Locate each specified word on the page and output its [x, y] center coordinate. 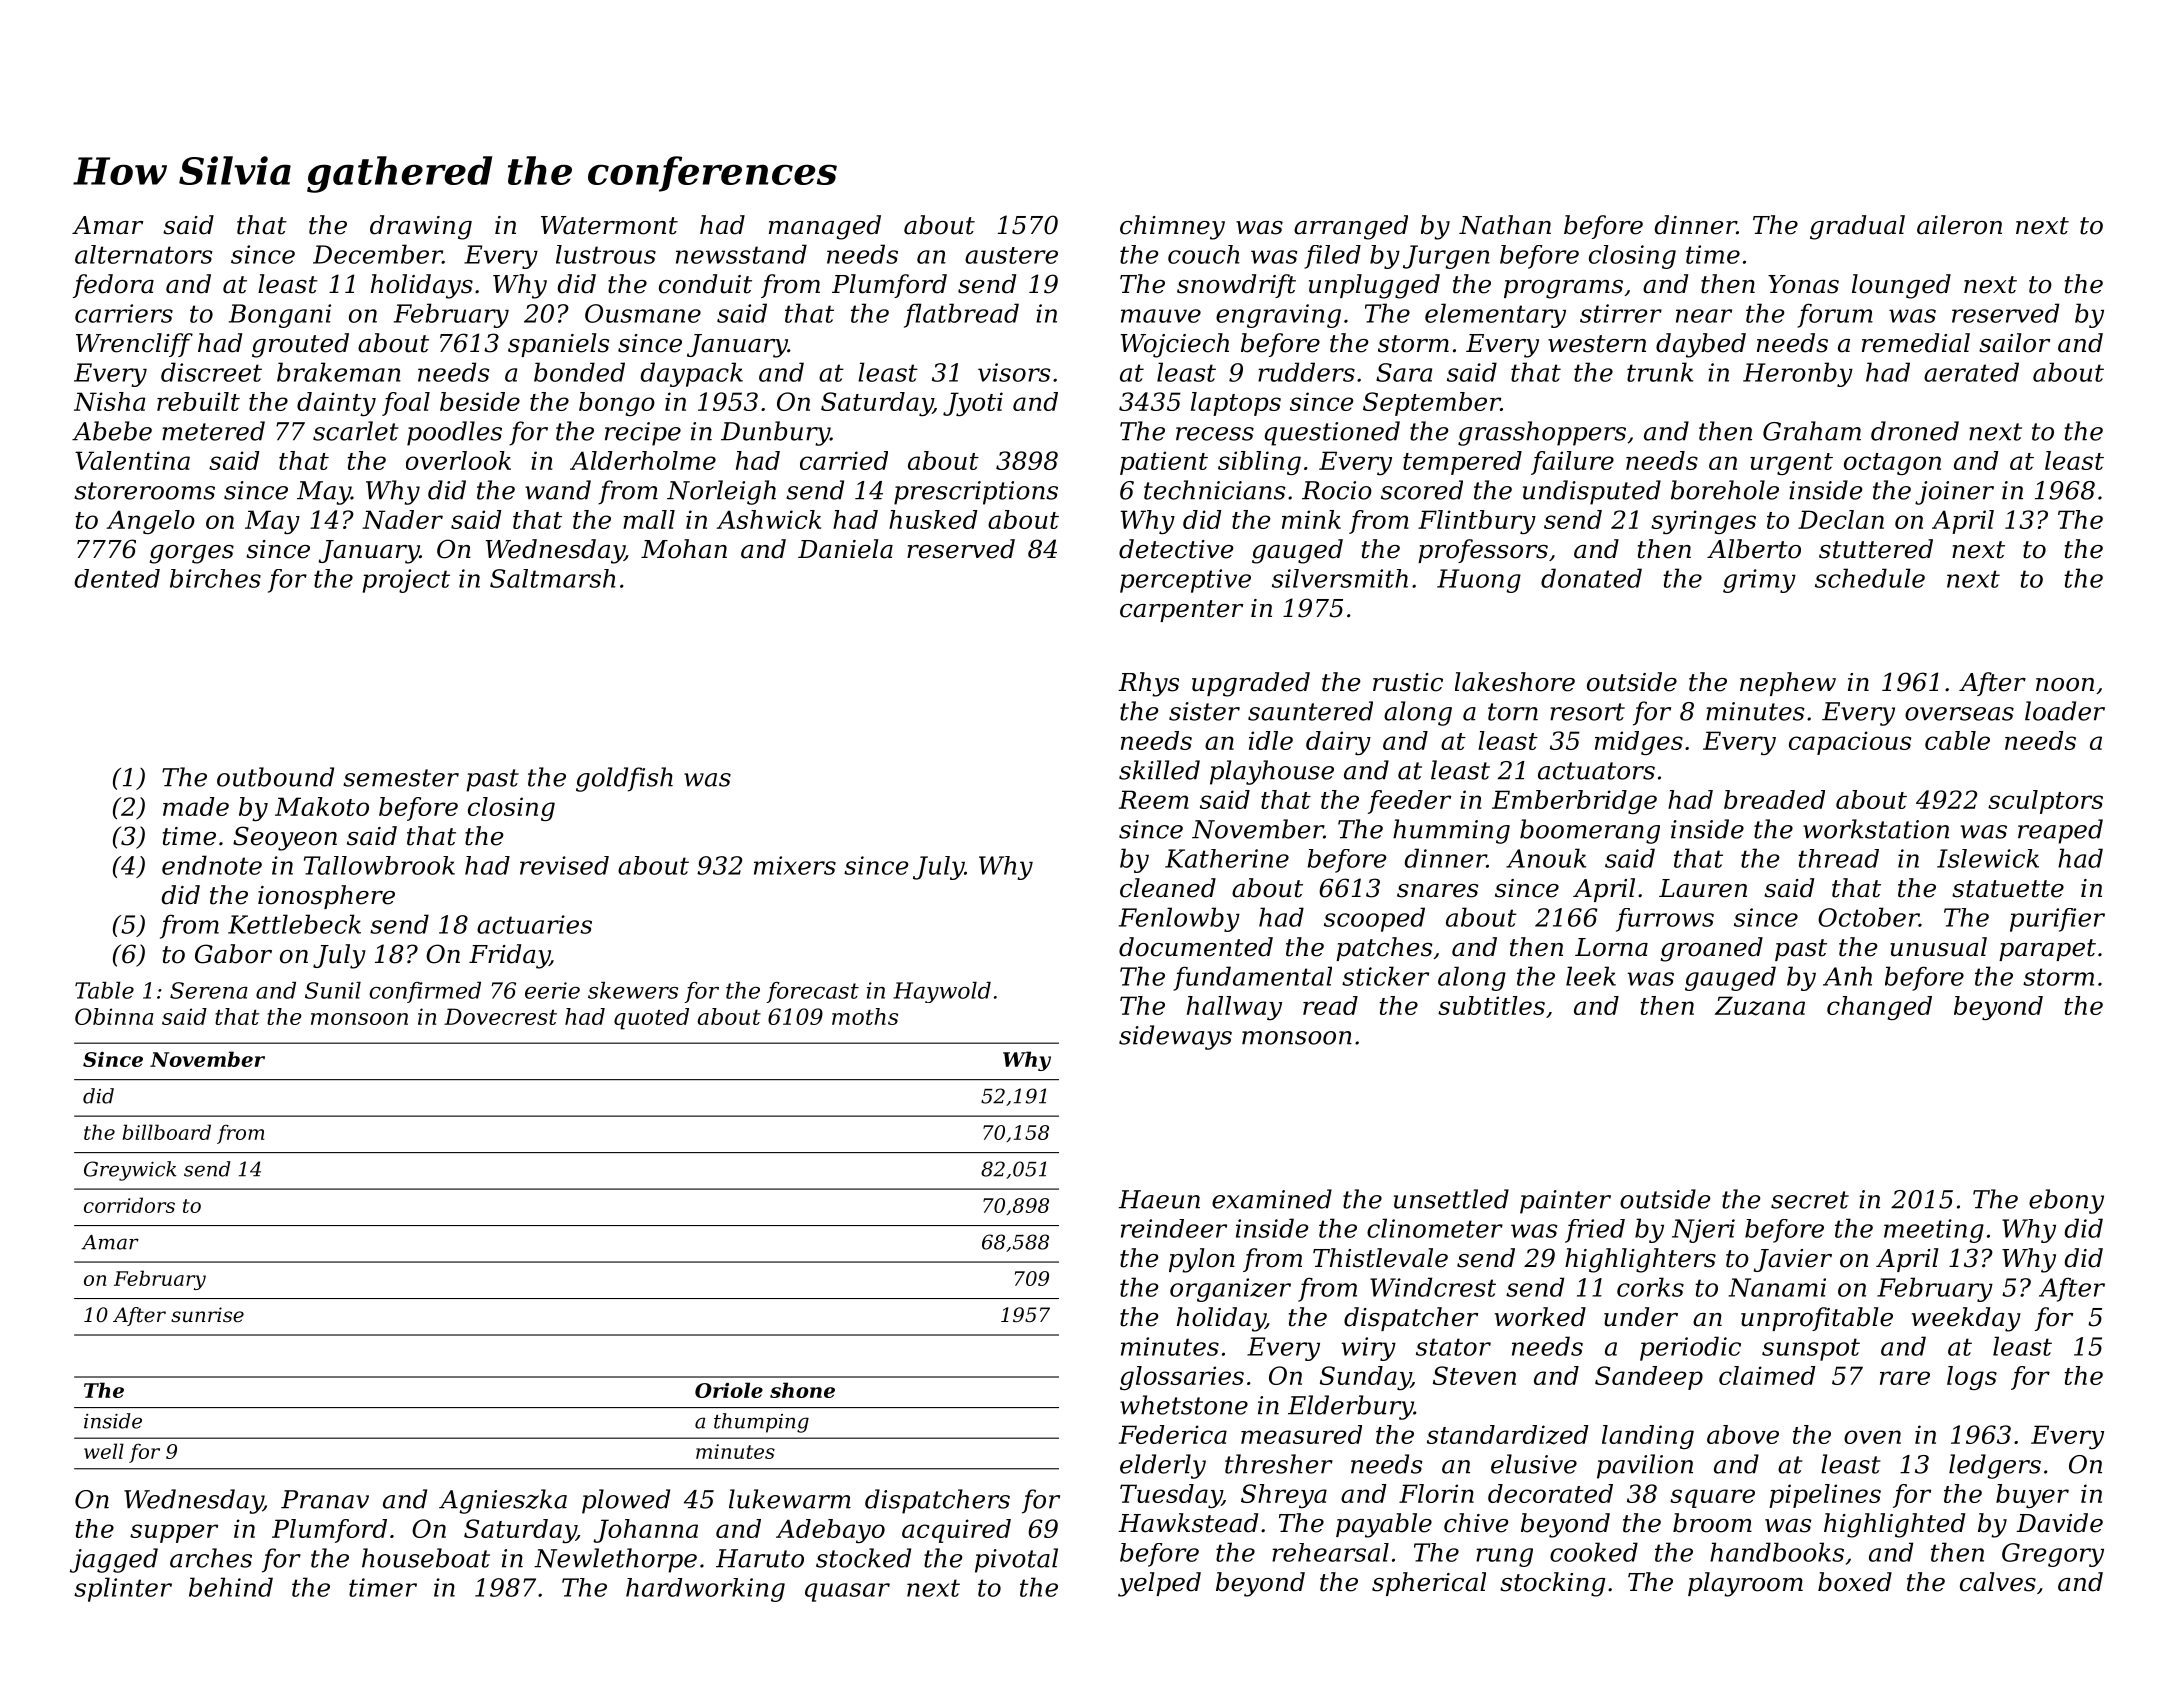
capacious [1850, 743]
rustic [1408, 682]
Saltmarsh [553, 578]
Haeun [1159, 1199]
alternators [143, 254]
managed [825, 227]
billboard [166, 1132]
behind [231, 1587]
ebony [2066, 1201]
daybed [1701, 345]
